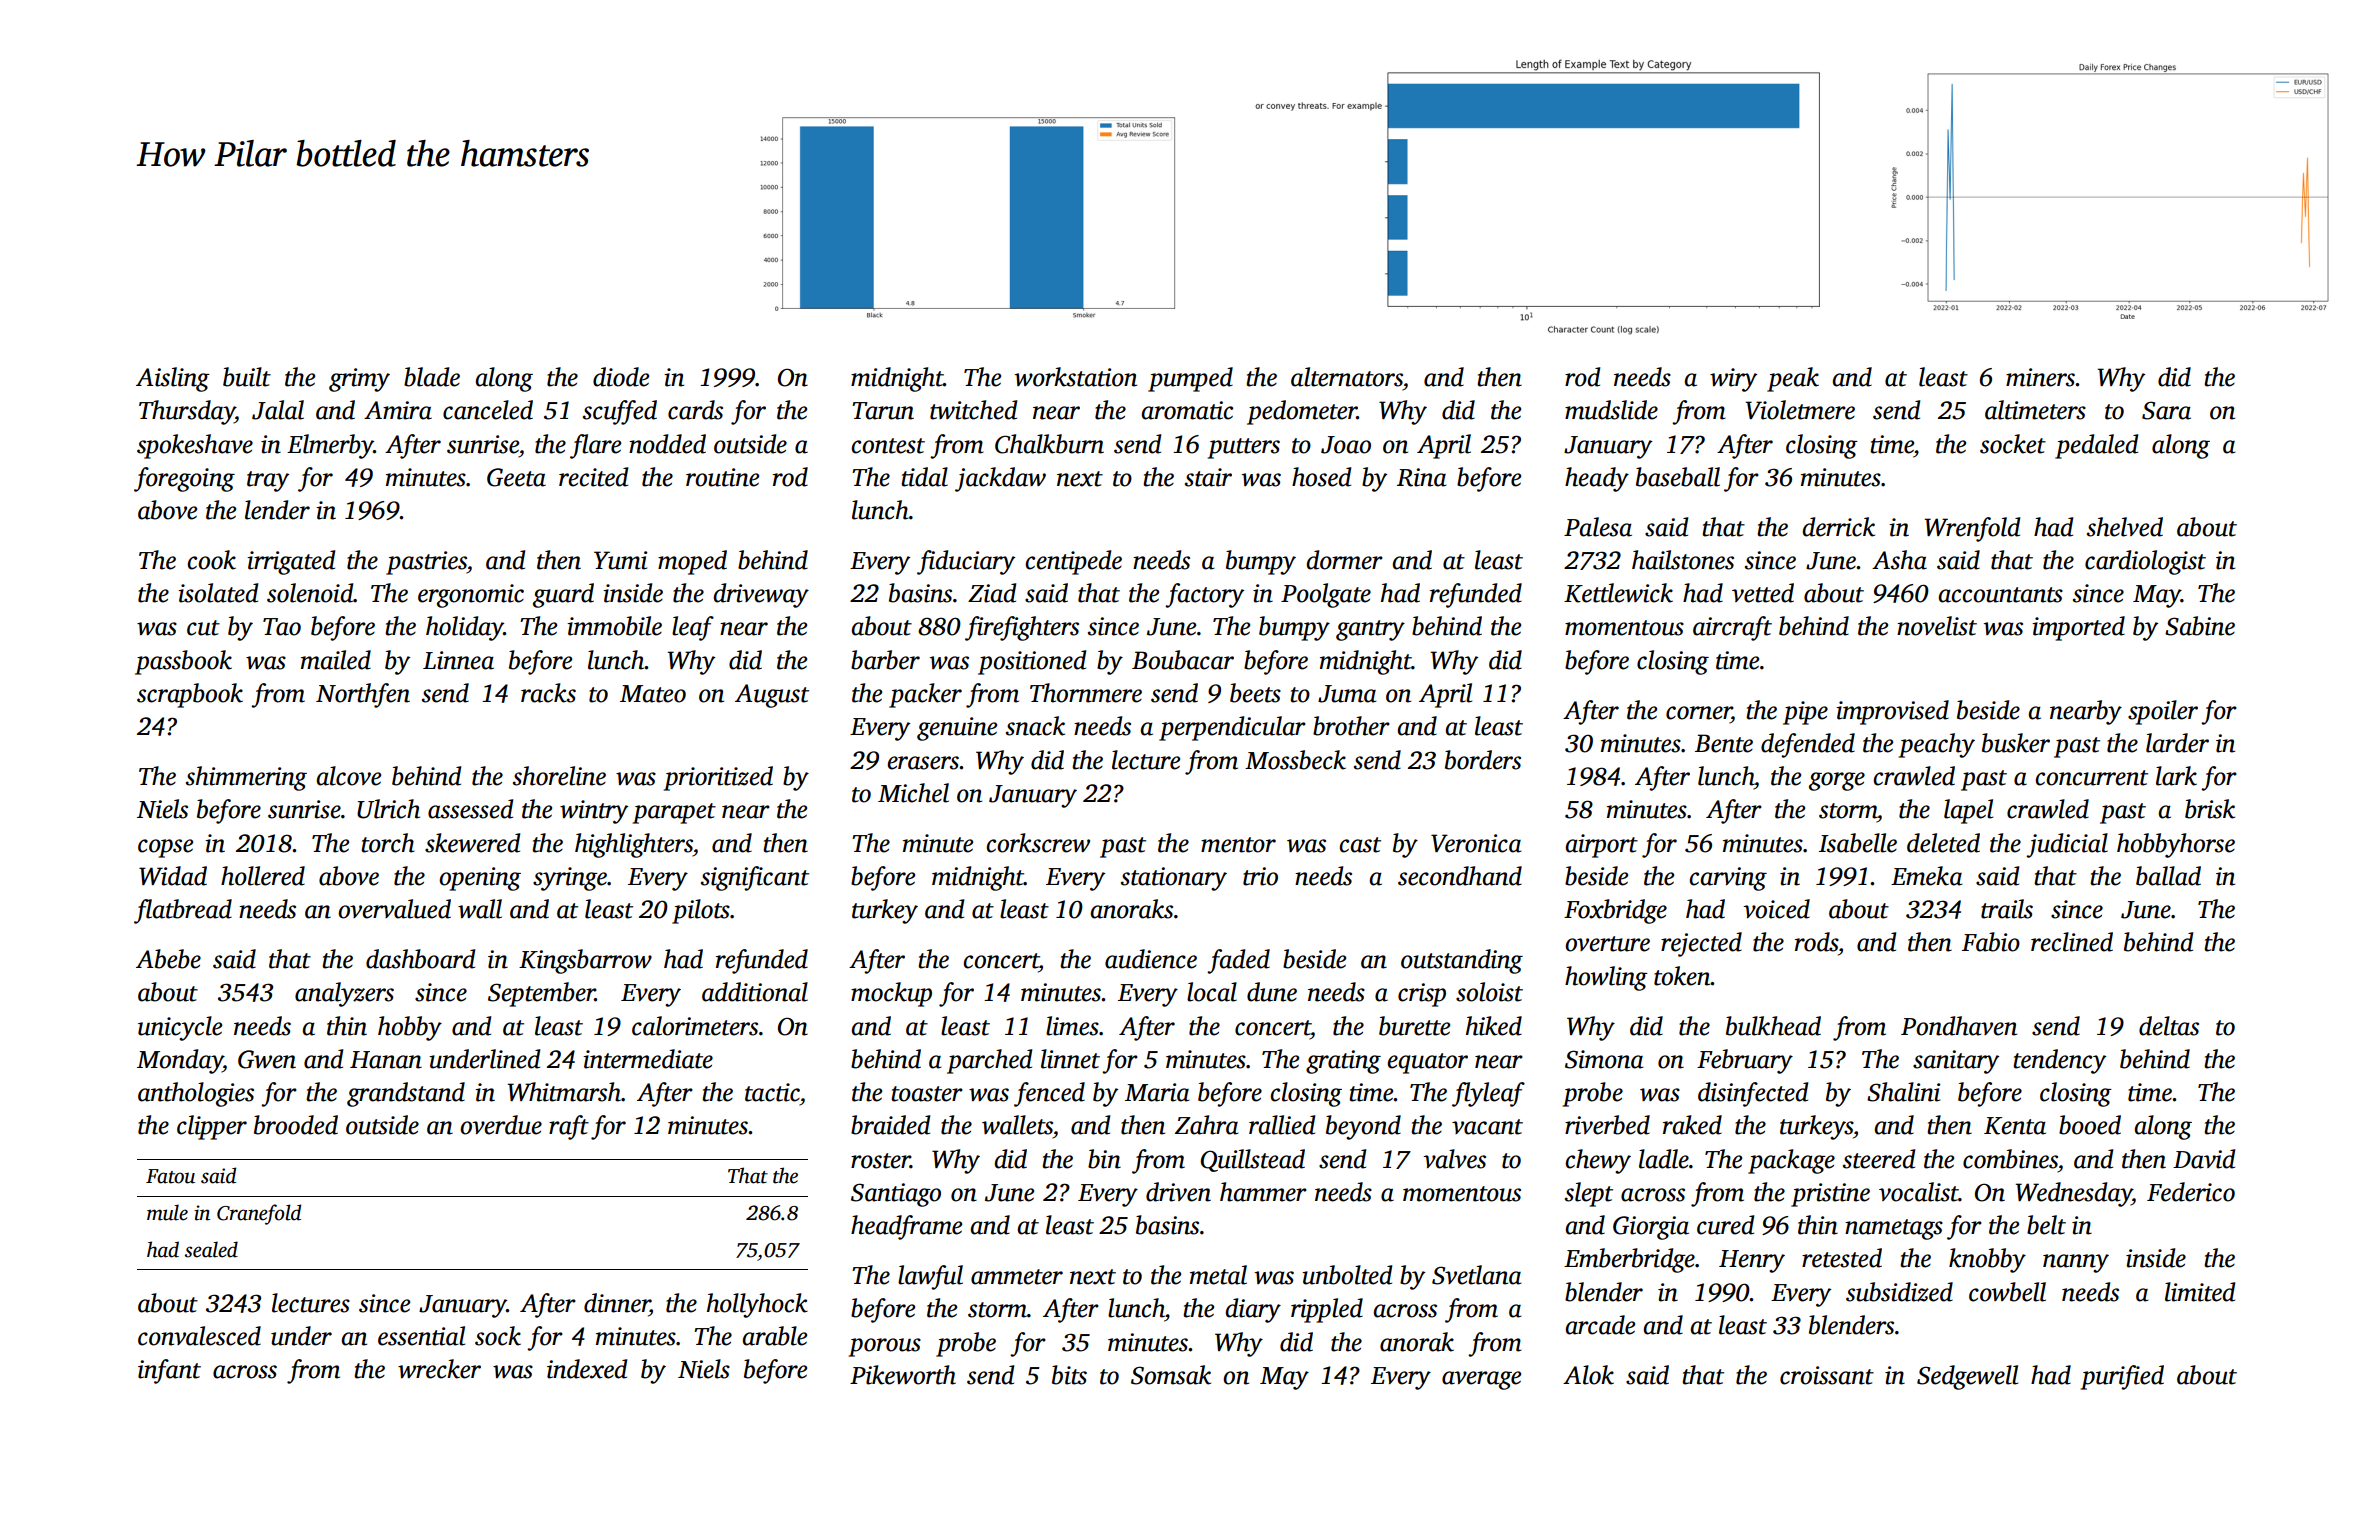 The image size is (2373, 1535). Describe the element at coordinates (278, 410) in the image. I see `Jalal` at that location.
